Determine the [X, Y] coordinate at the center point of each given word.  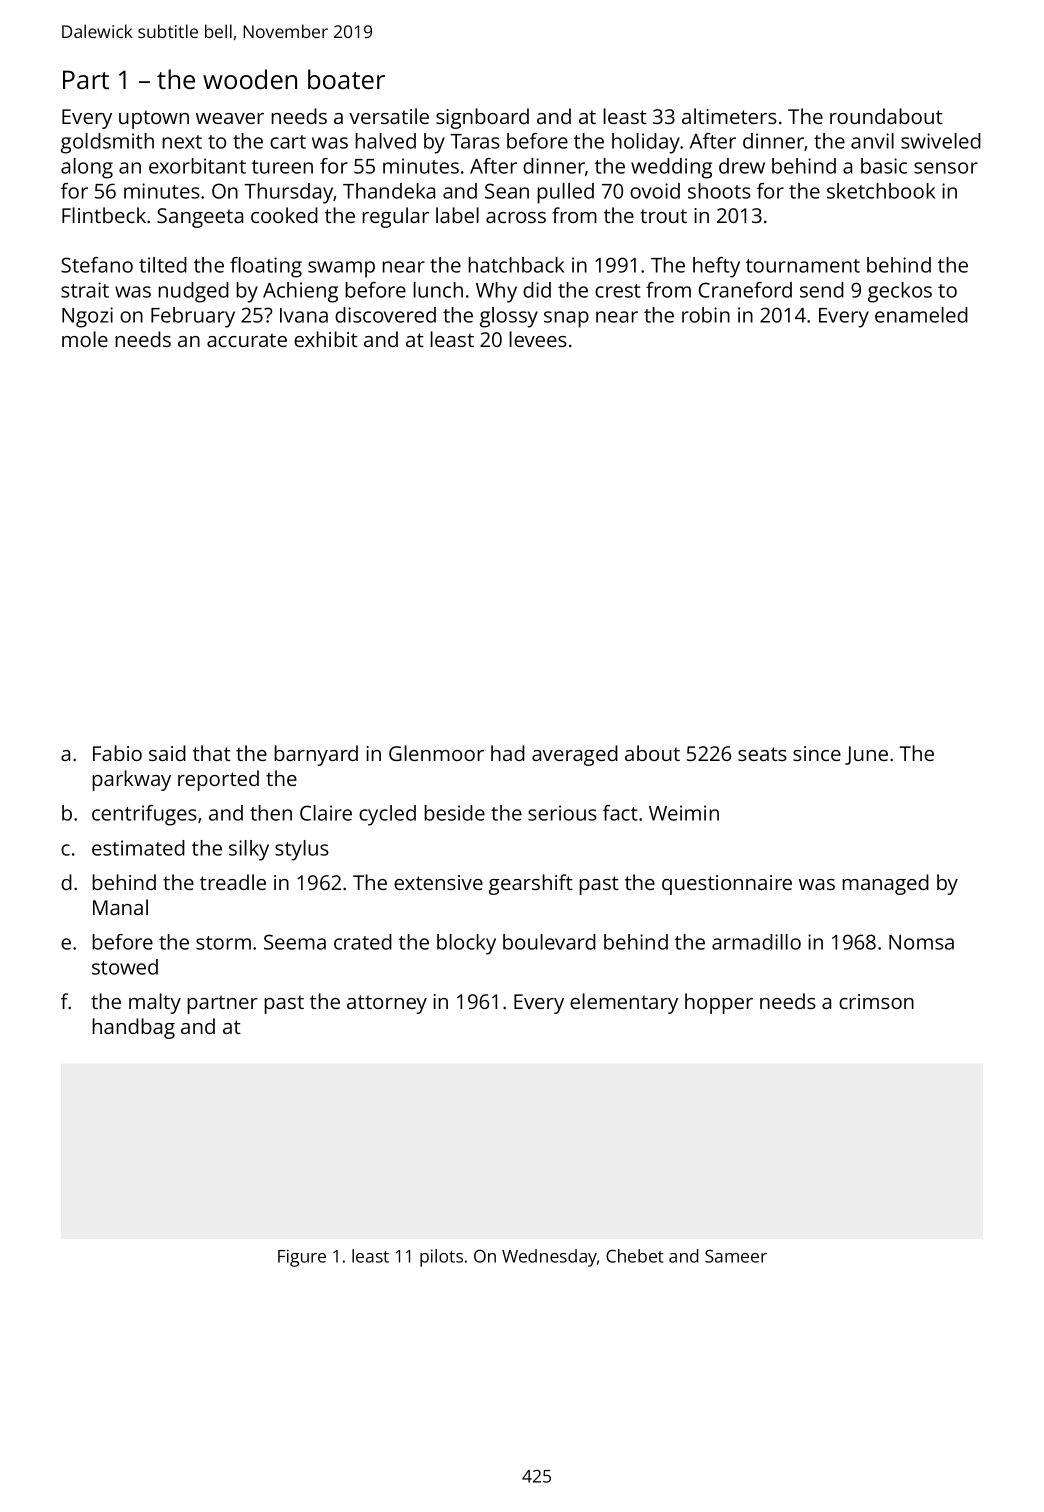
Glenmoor [436, 753]
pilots [441, 1258]
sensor [946, 168]
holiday [646, 143]
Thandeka [389, 191]
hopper [719, 1003]
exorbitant [197, 166]
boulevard [549, 942]
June [866, 755]
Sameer [736, 1256]
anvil [872, 141]
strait [85, 290]
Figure [302, 1258]
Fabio [117, 753]
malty [155, 1003]
